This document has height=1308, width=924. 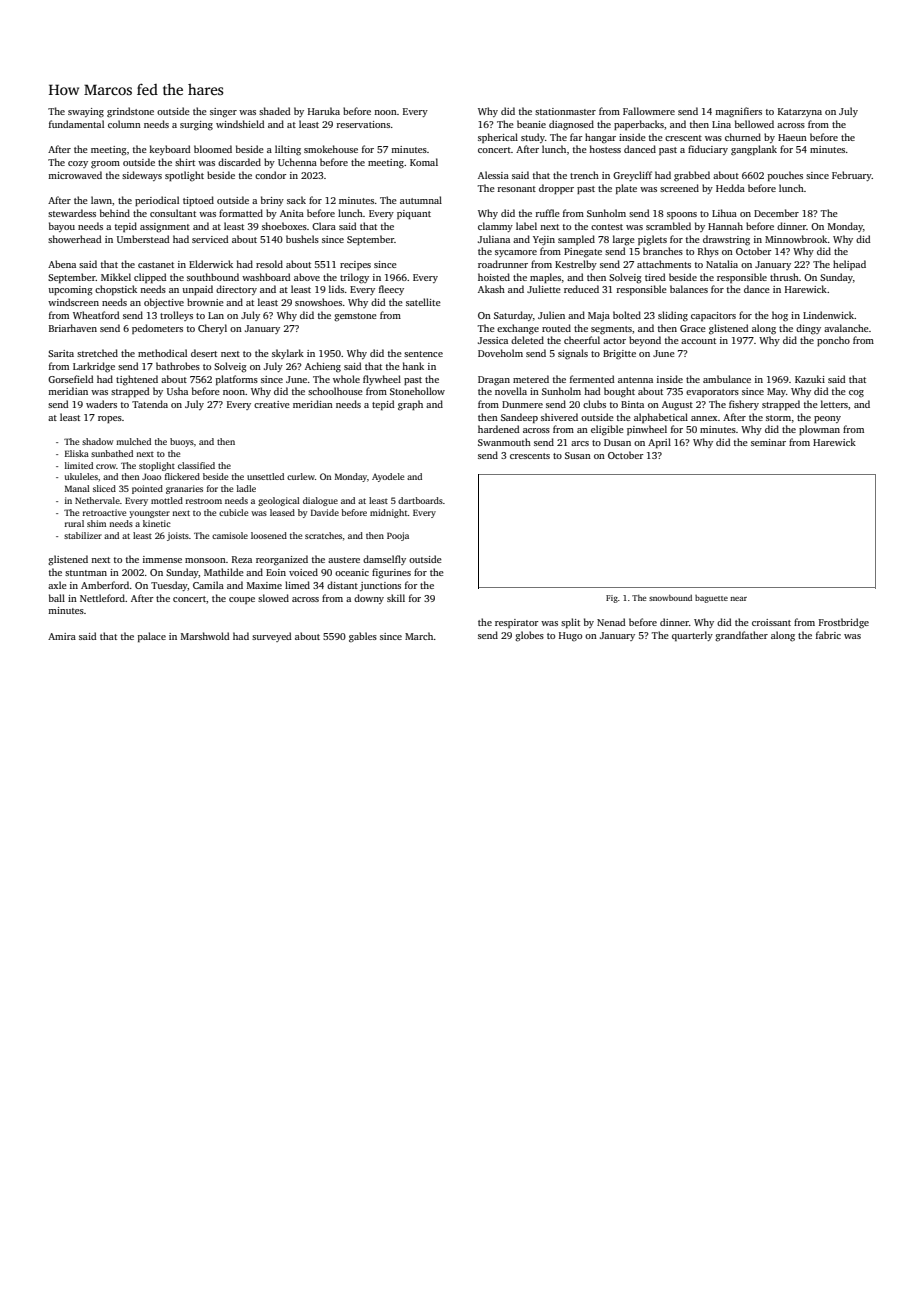 I want to click on pouches, so click(x=785, y=176).
